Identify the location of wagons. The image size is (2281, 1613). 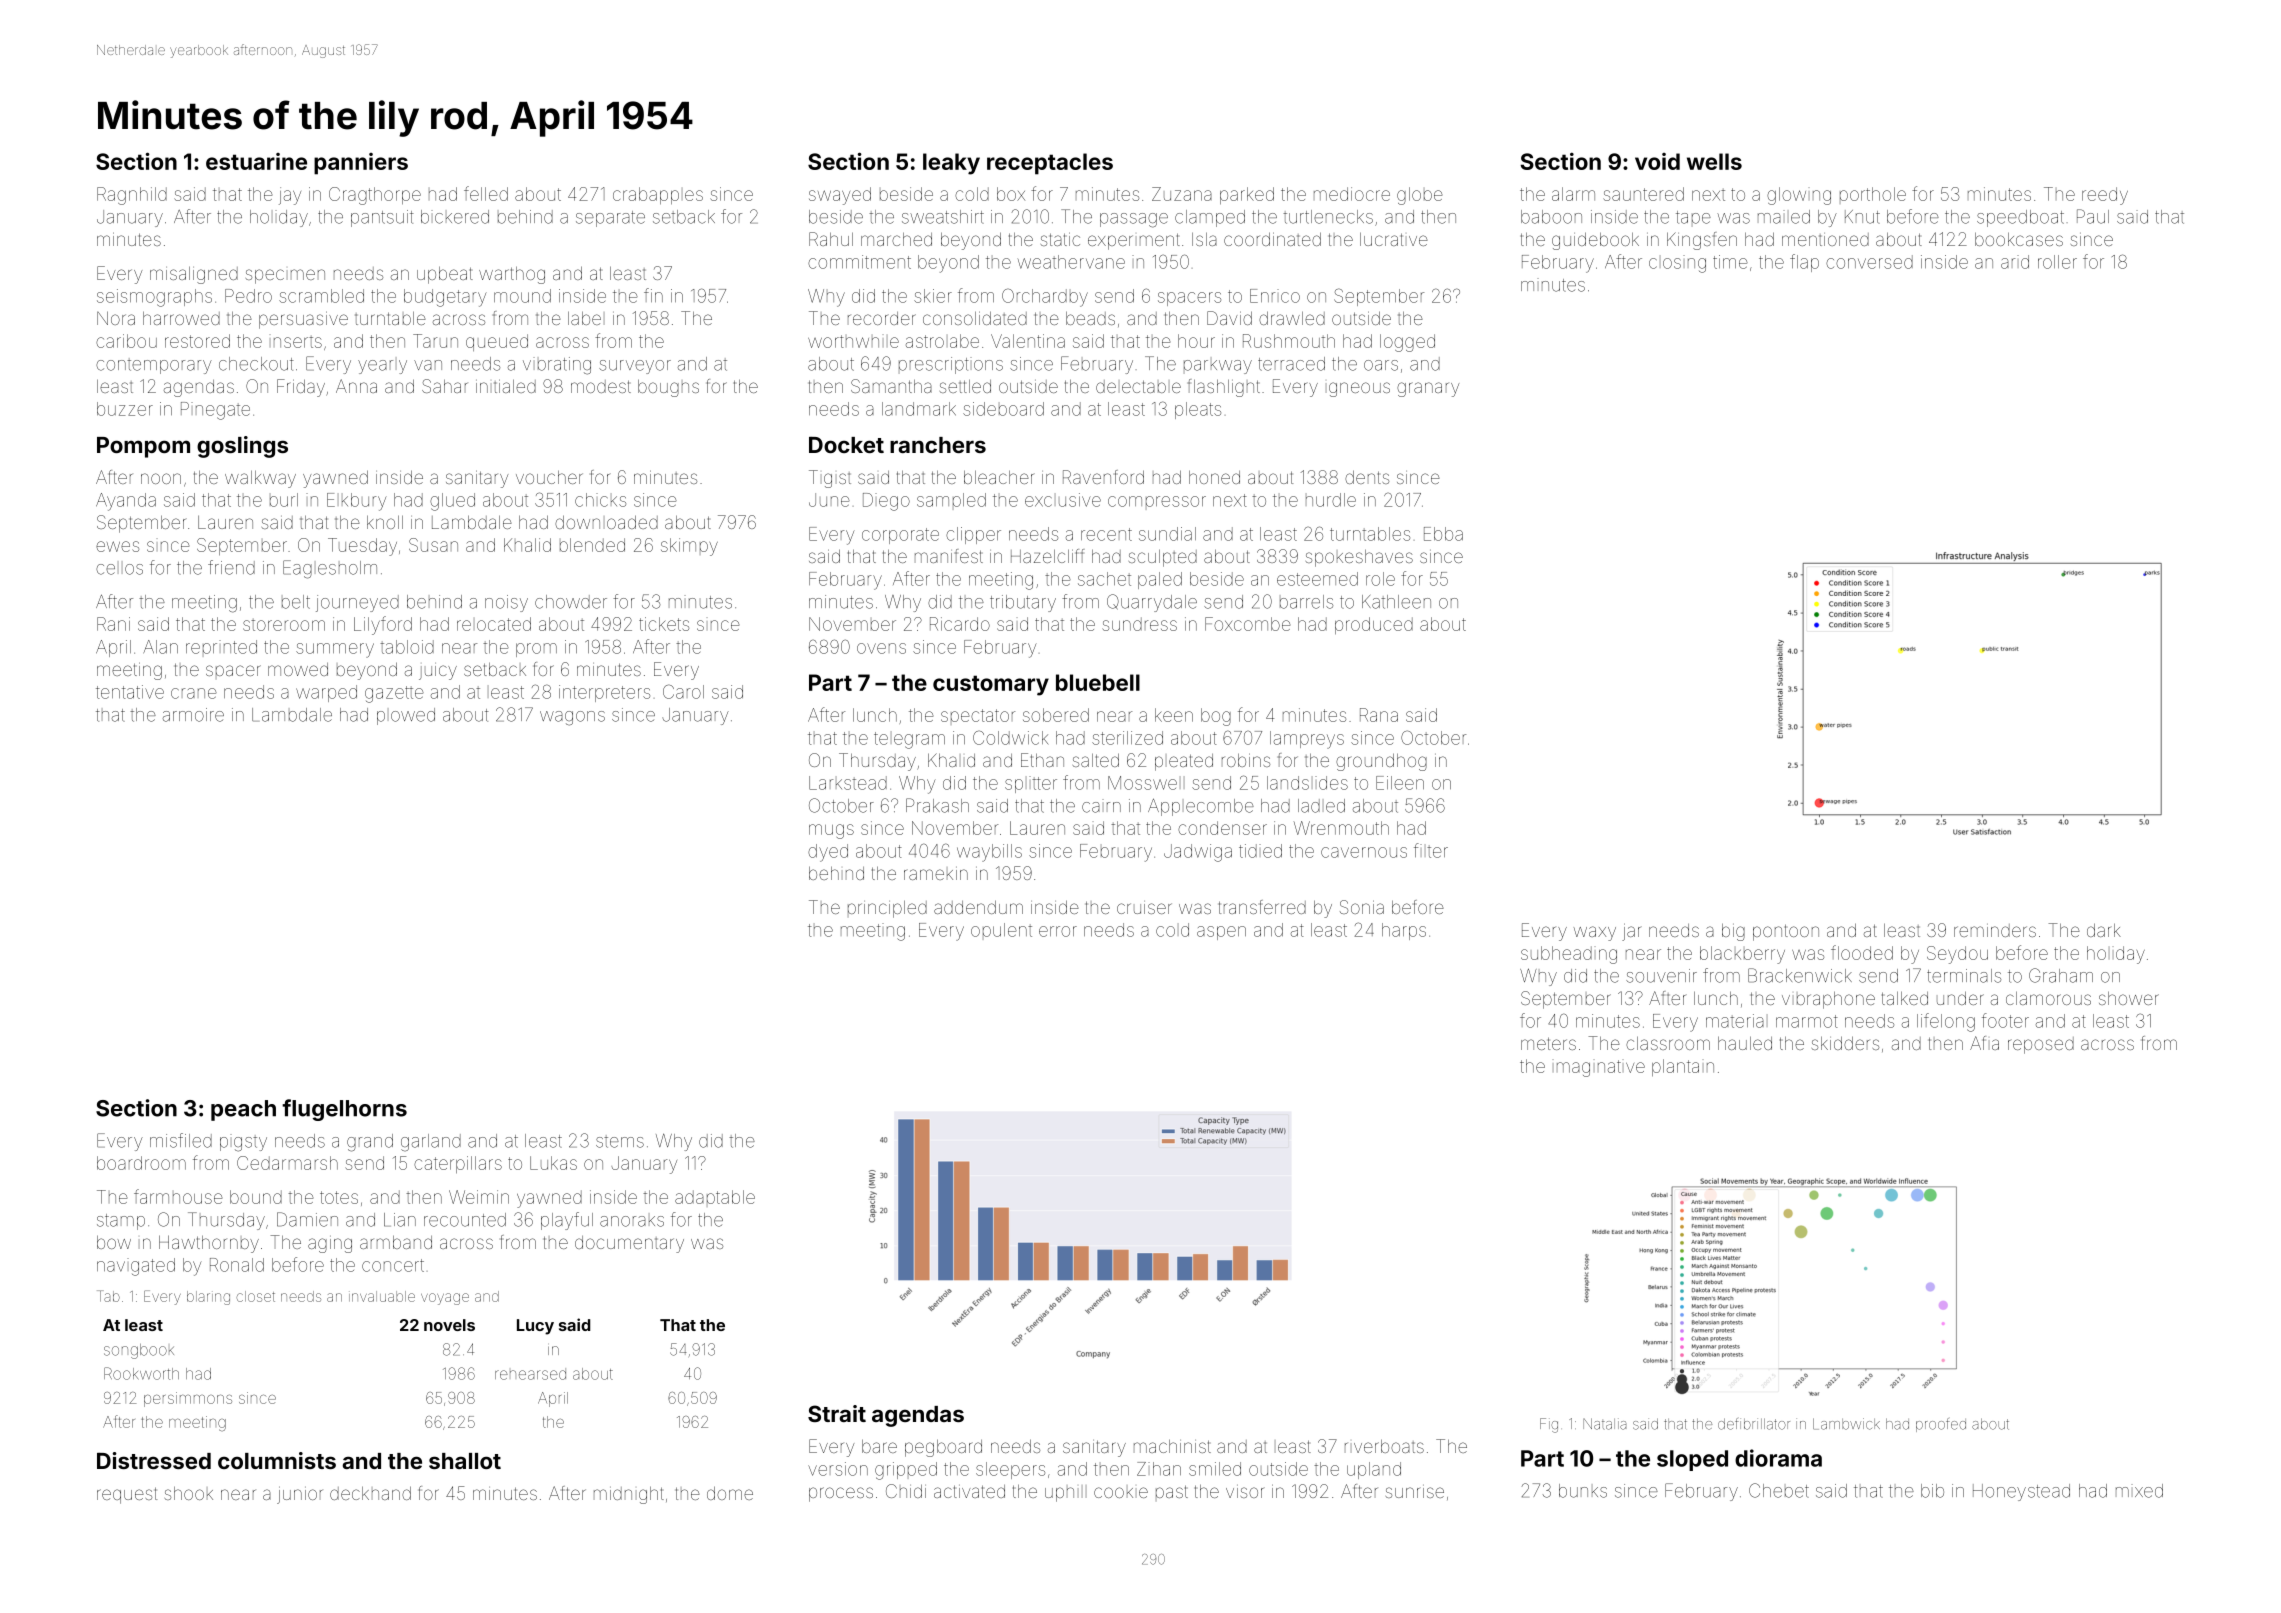
(572, 718).
